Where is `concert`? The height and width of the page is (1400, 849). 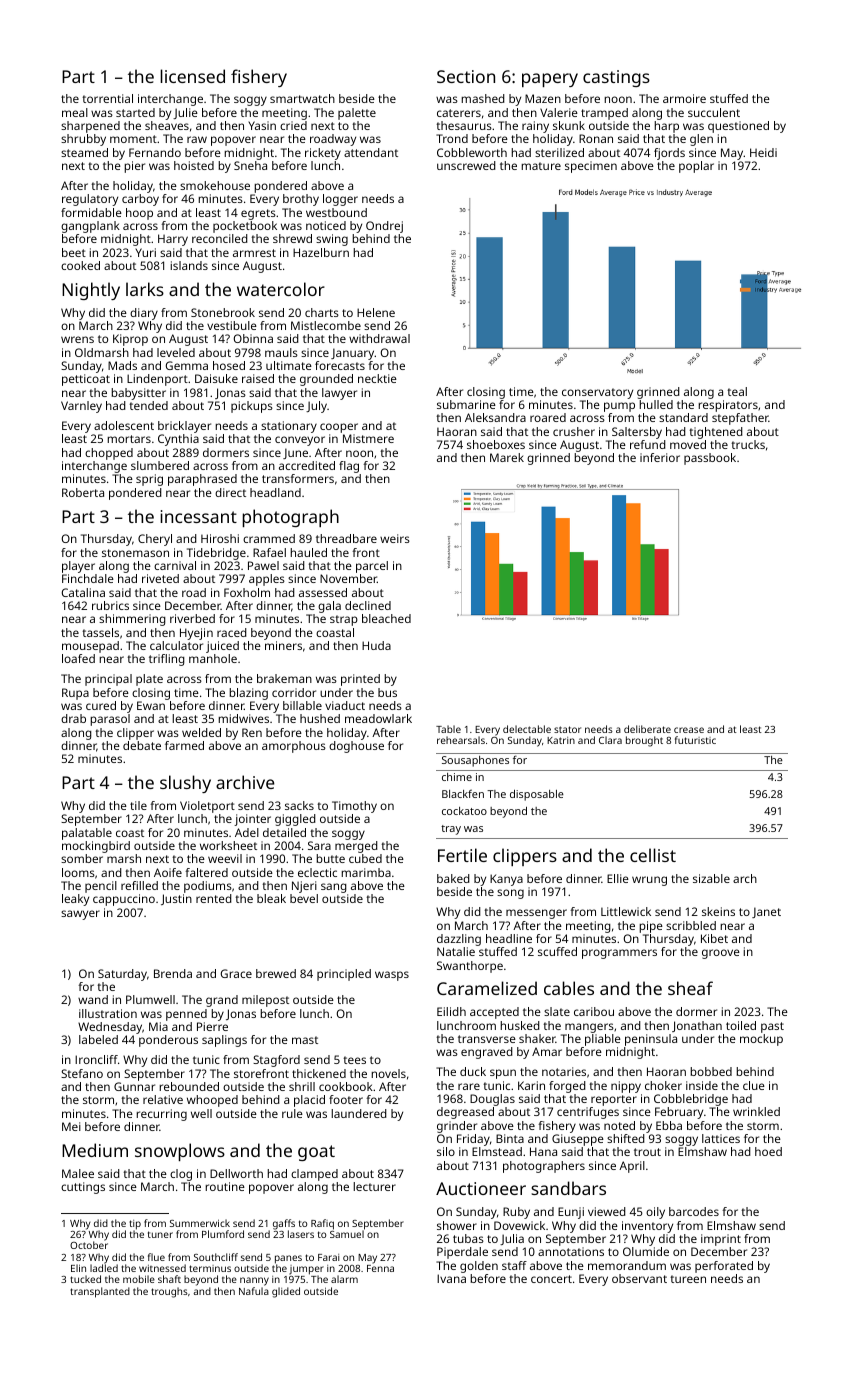 concert is located at coordinates (551, 1279).
